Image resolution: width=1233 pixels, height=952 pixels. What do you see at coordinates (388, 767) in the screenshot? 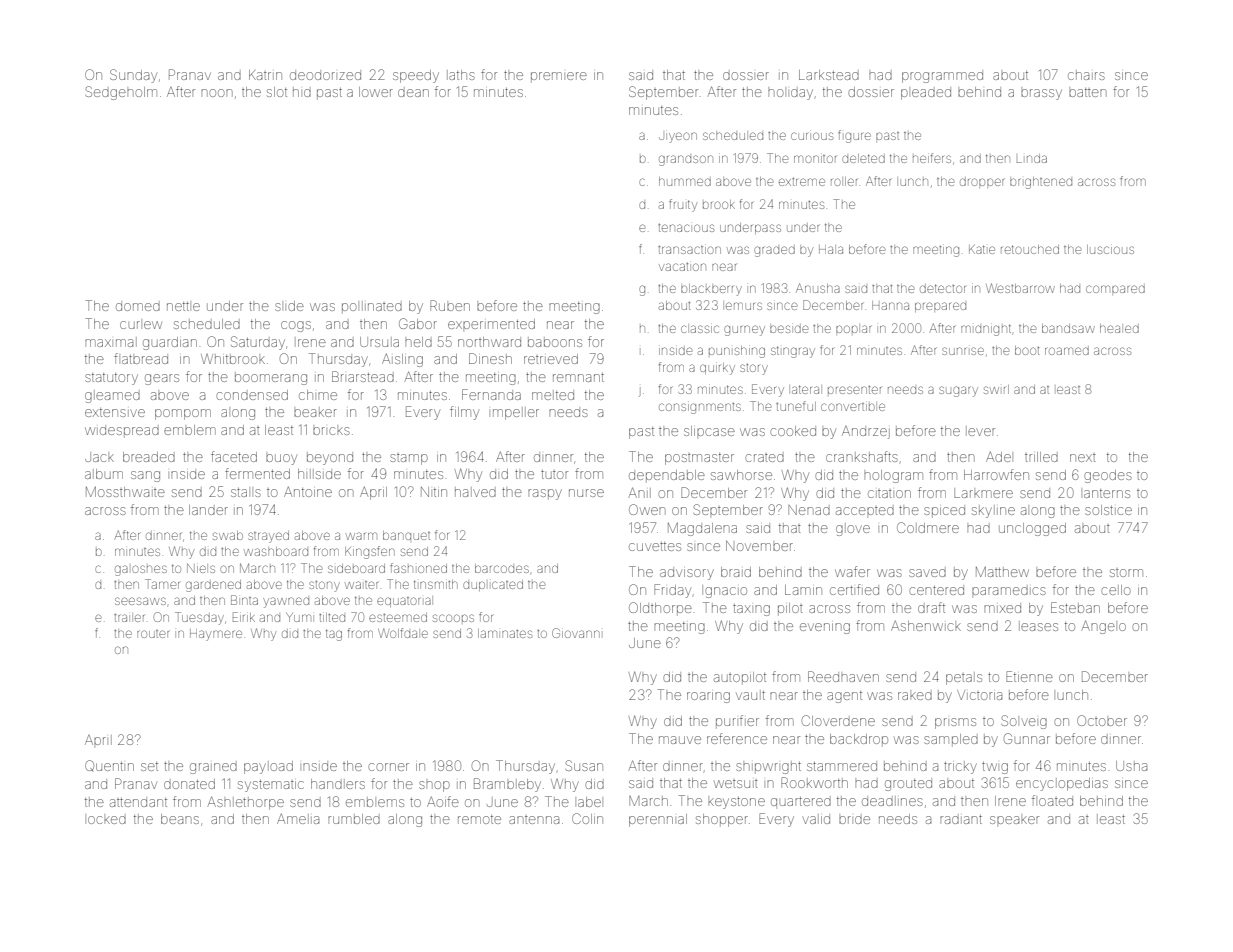
I see `corner` at bounding box center [388, 767].
